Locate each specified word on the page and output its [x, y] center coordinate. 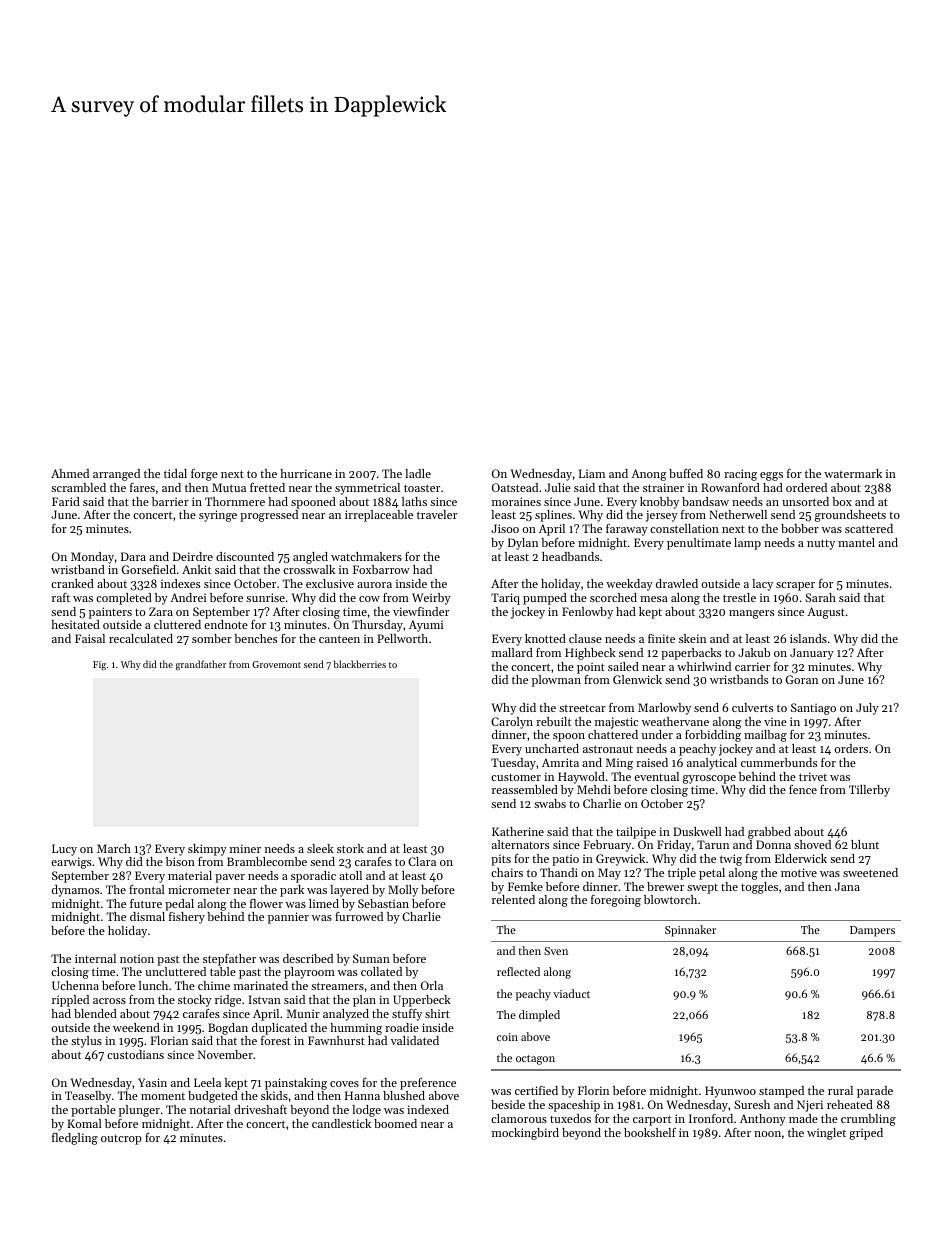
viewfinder [421, 611]
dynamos [75, 891]
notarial [210, 1109]
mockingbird [525, 1134]
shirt [437, 1013]
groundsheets [850, 516]
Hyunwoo [730, 1092]
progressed [269, 516]
